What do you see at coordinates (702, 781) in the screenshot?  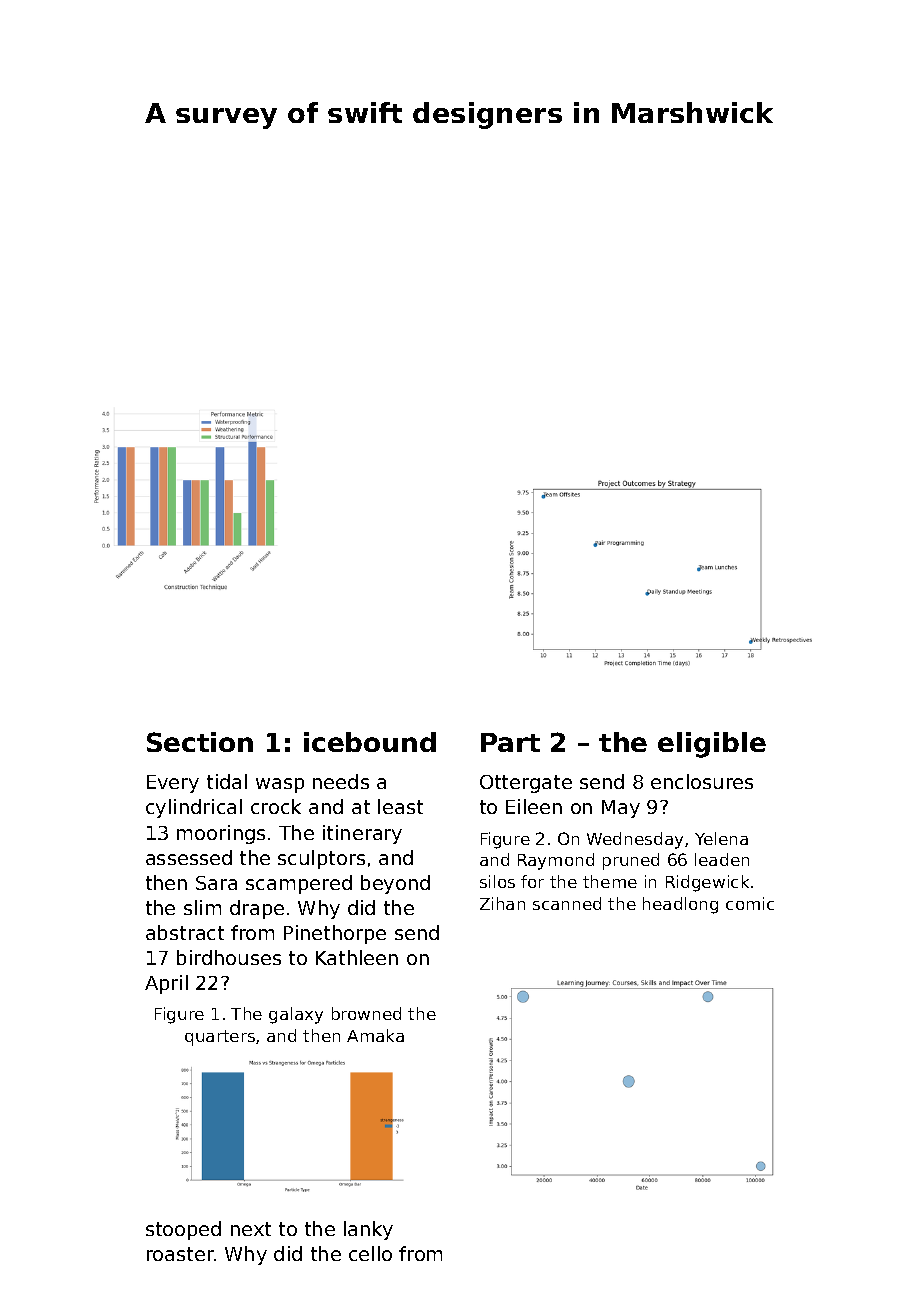 I see `enclosures` at bounding box center [702, 781].
